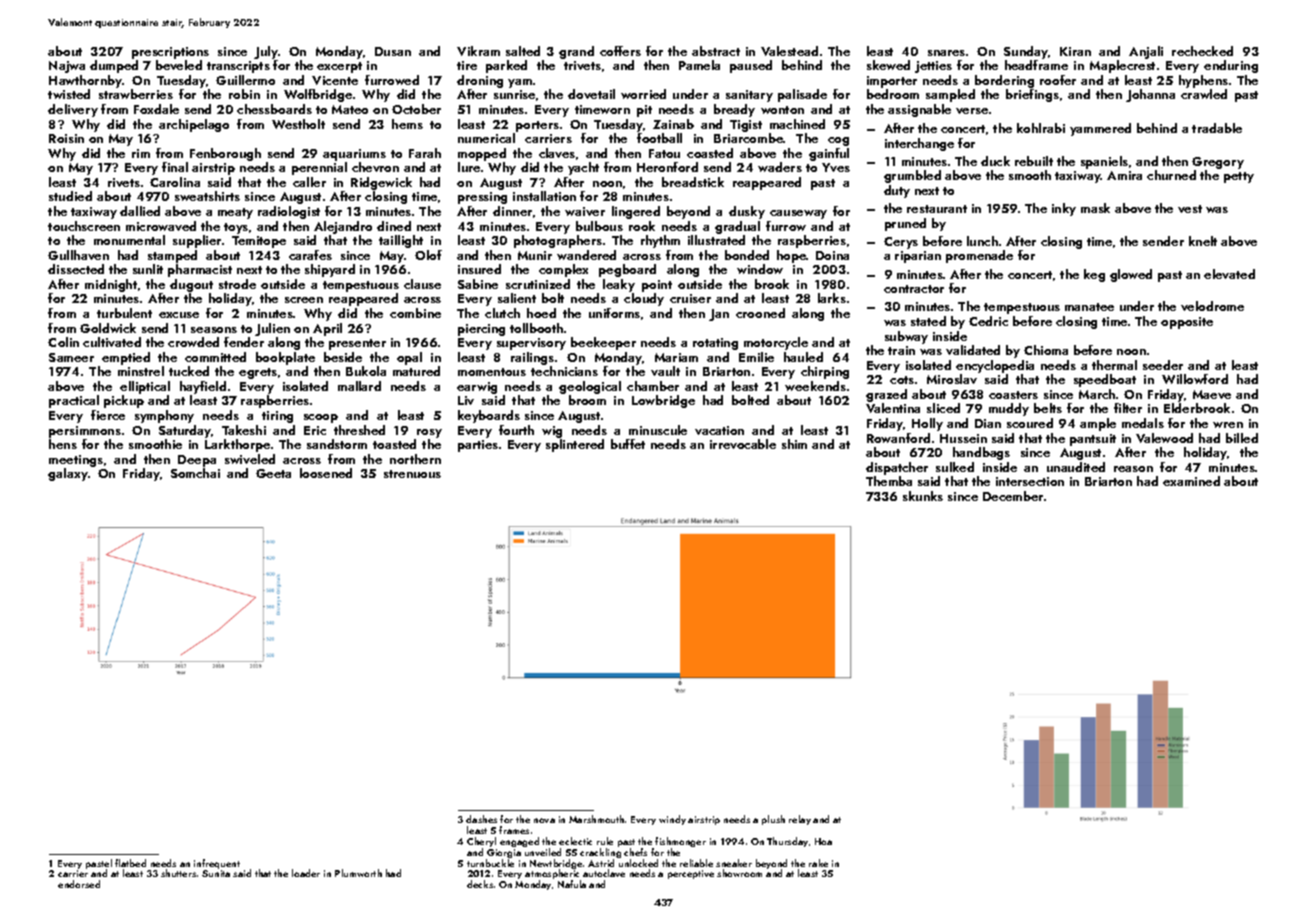  Describe the element at coordinates (818, 863) in the document. I see `rake` at that location.
